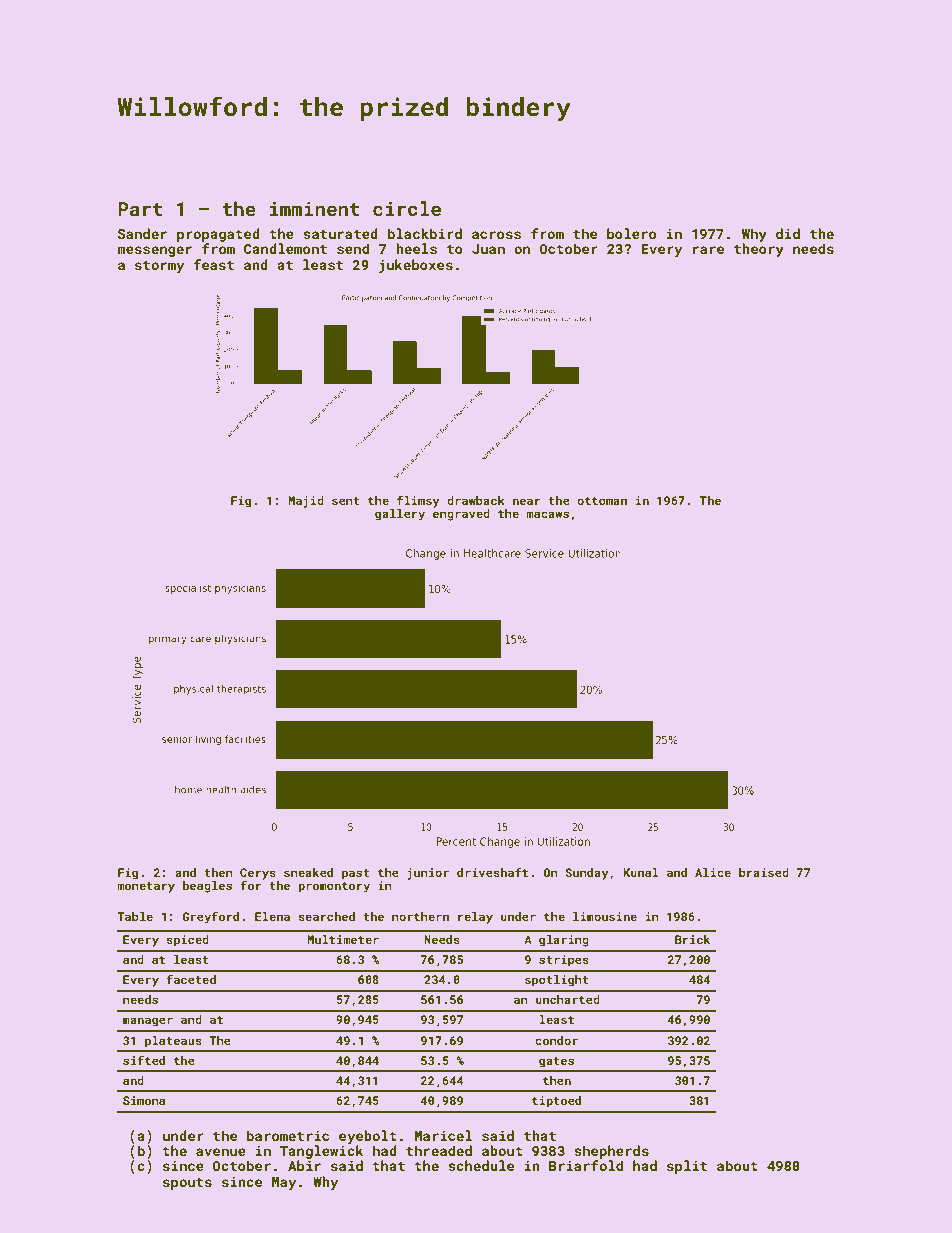 This screenshot has height=1233, width=952. I want to click on did, so click(788, 233).
